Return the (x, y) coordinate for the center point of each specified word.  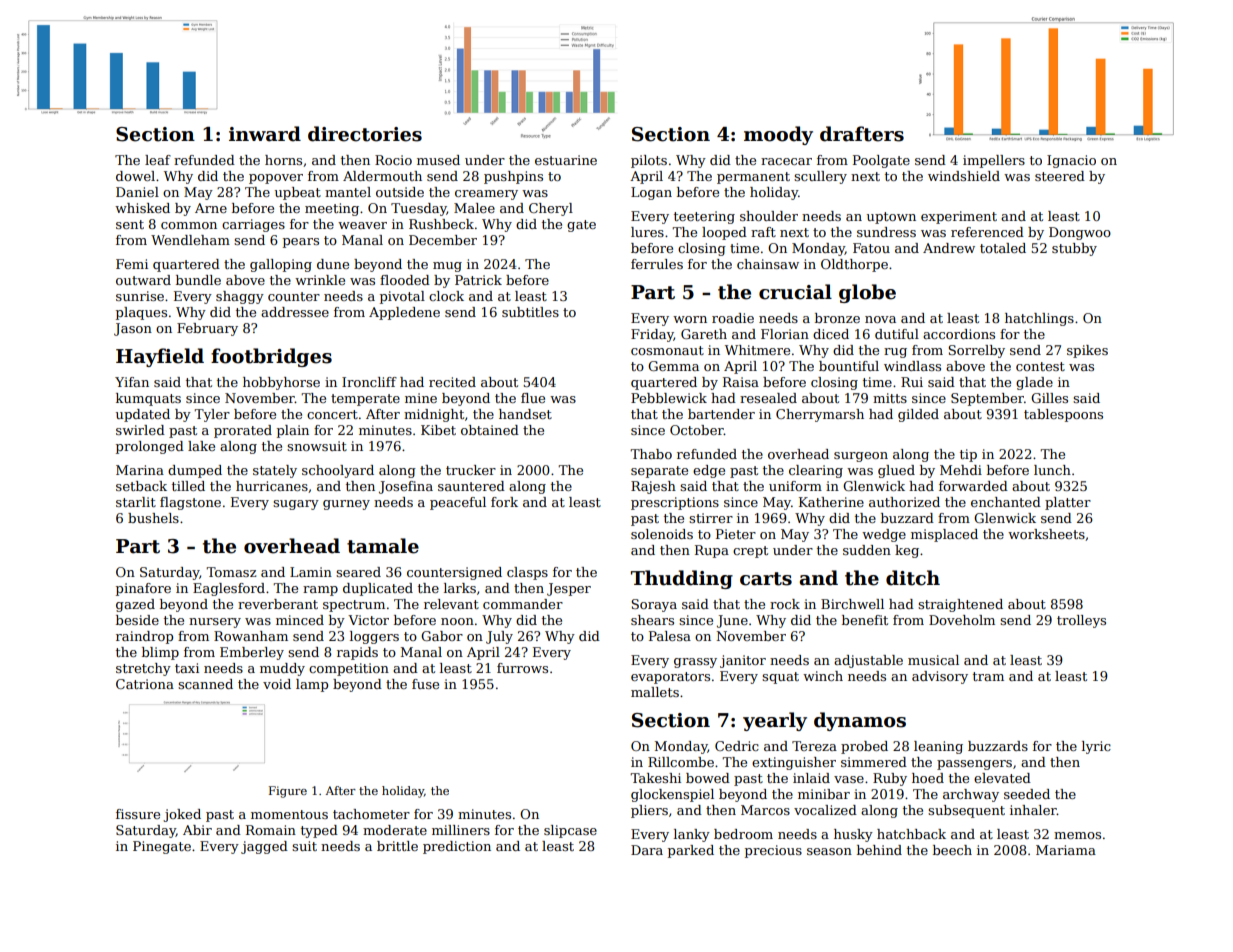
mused (438, 160)
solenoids (662, 534)
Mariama (1066, 850)
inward (265, 134)
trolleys (1081, 621)
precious (773, 851)
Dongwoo (1080, 233)
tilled (188, 486)
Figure (288, 792)
